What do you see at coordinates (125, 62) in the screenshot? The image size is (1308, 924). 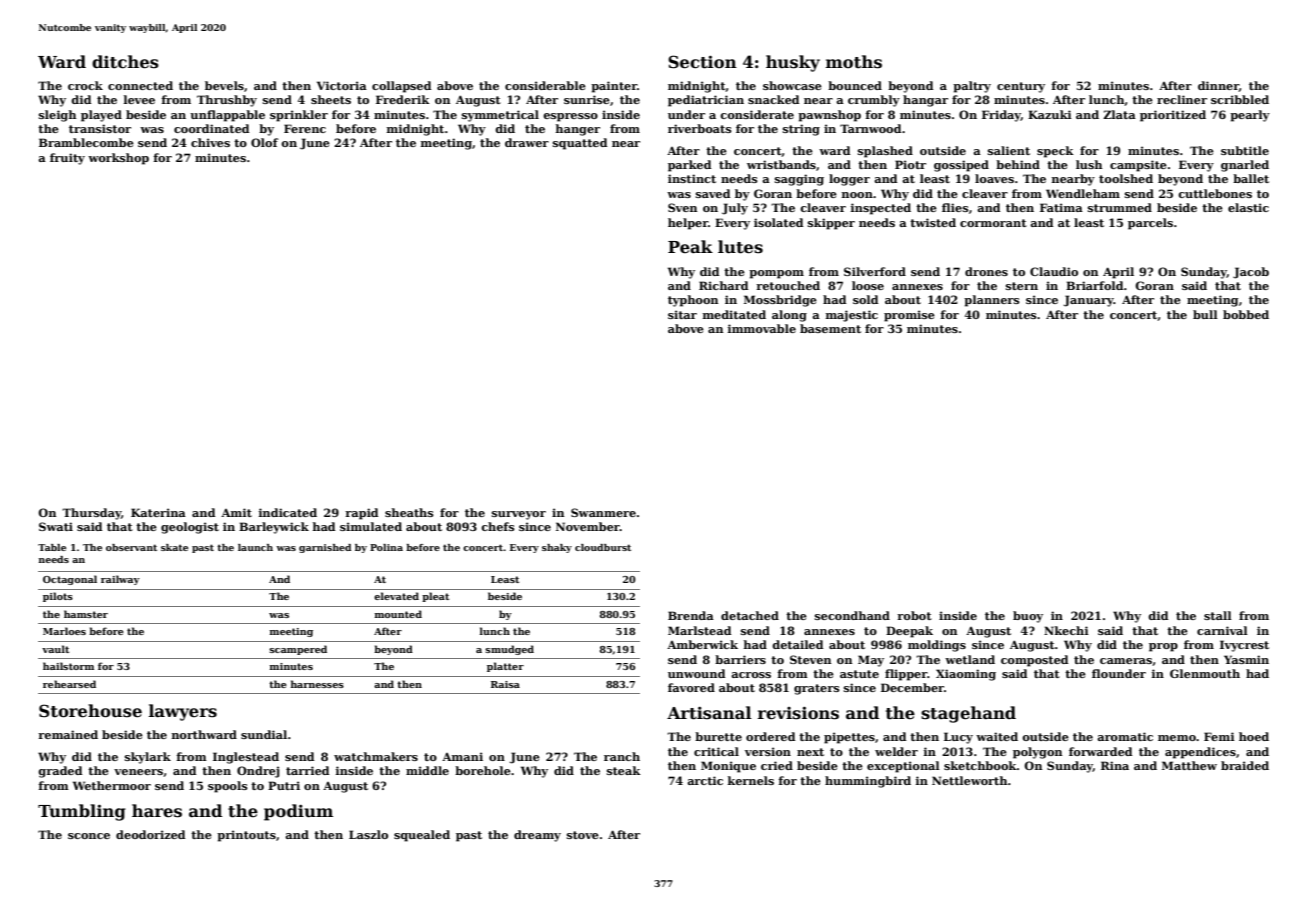 I see `ditches` at bounding box center [125, 62].
